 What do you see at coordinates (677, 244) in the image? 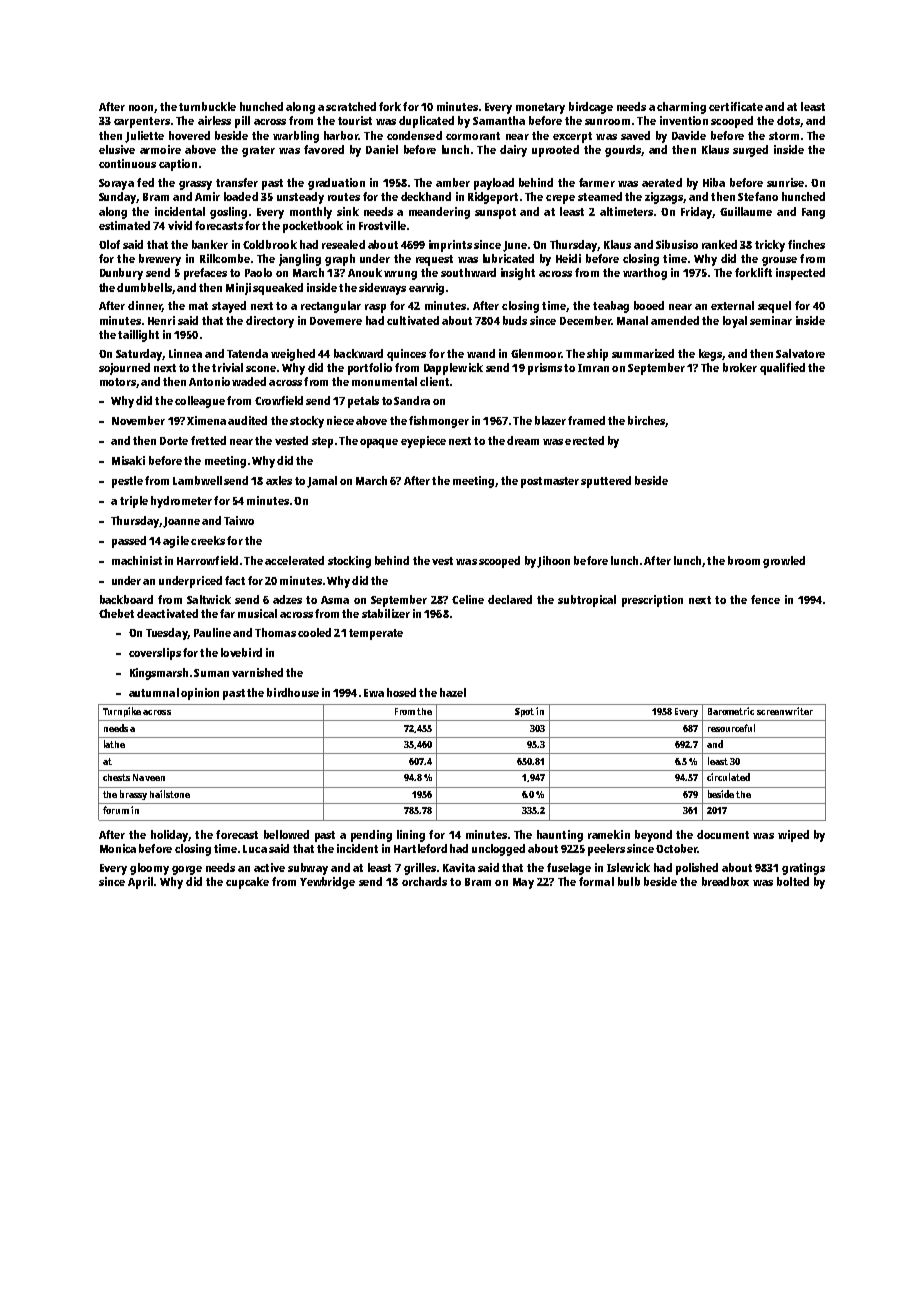
I see `Sibusiso` at bounding box center [677, 244].
